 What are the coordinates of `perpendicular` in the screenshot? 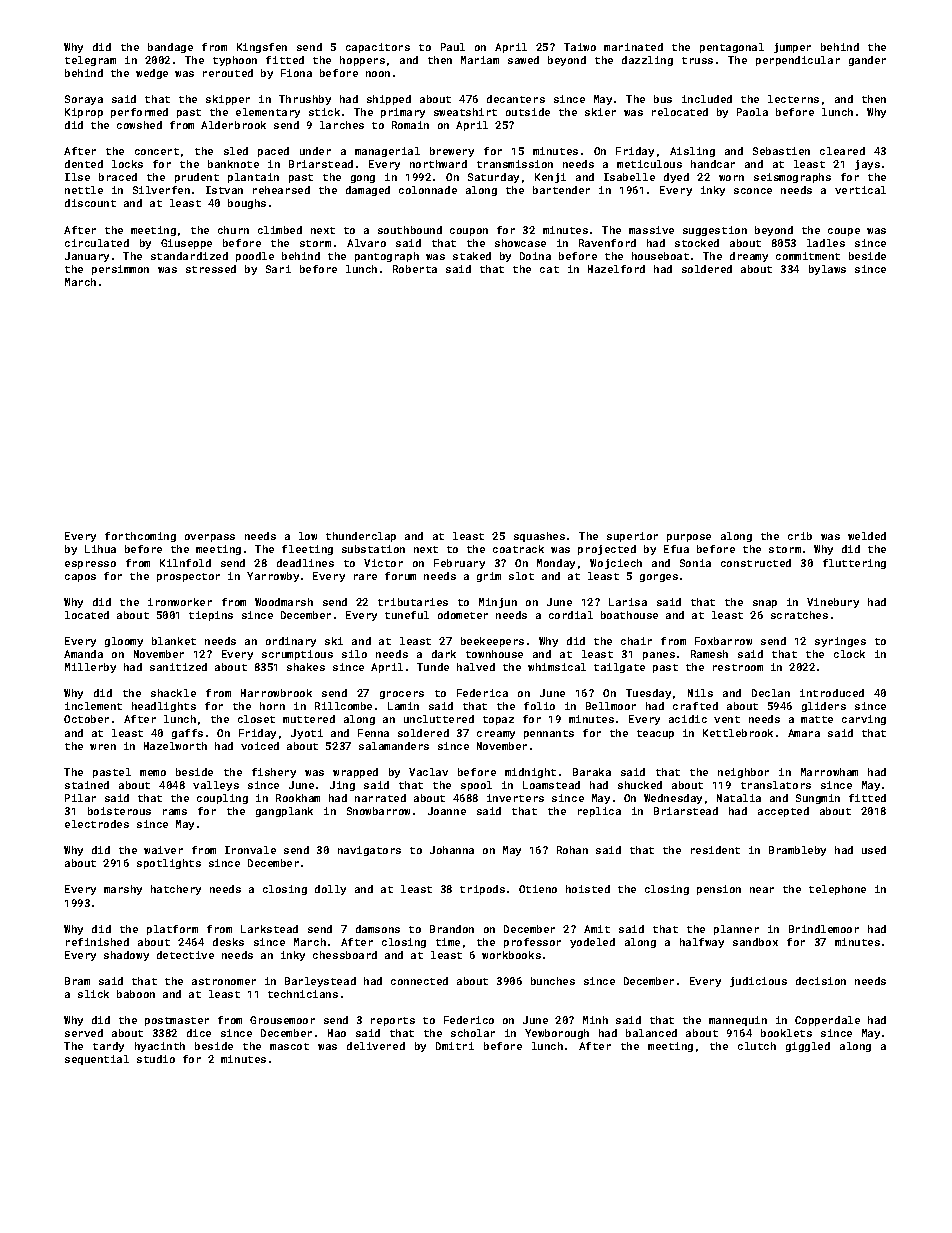 It's located at (798, 61).
